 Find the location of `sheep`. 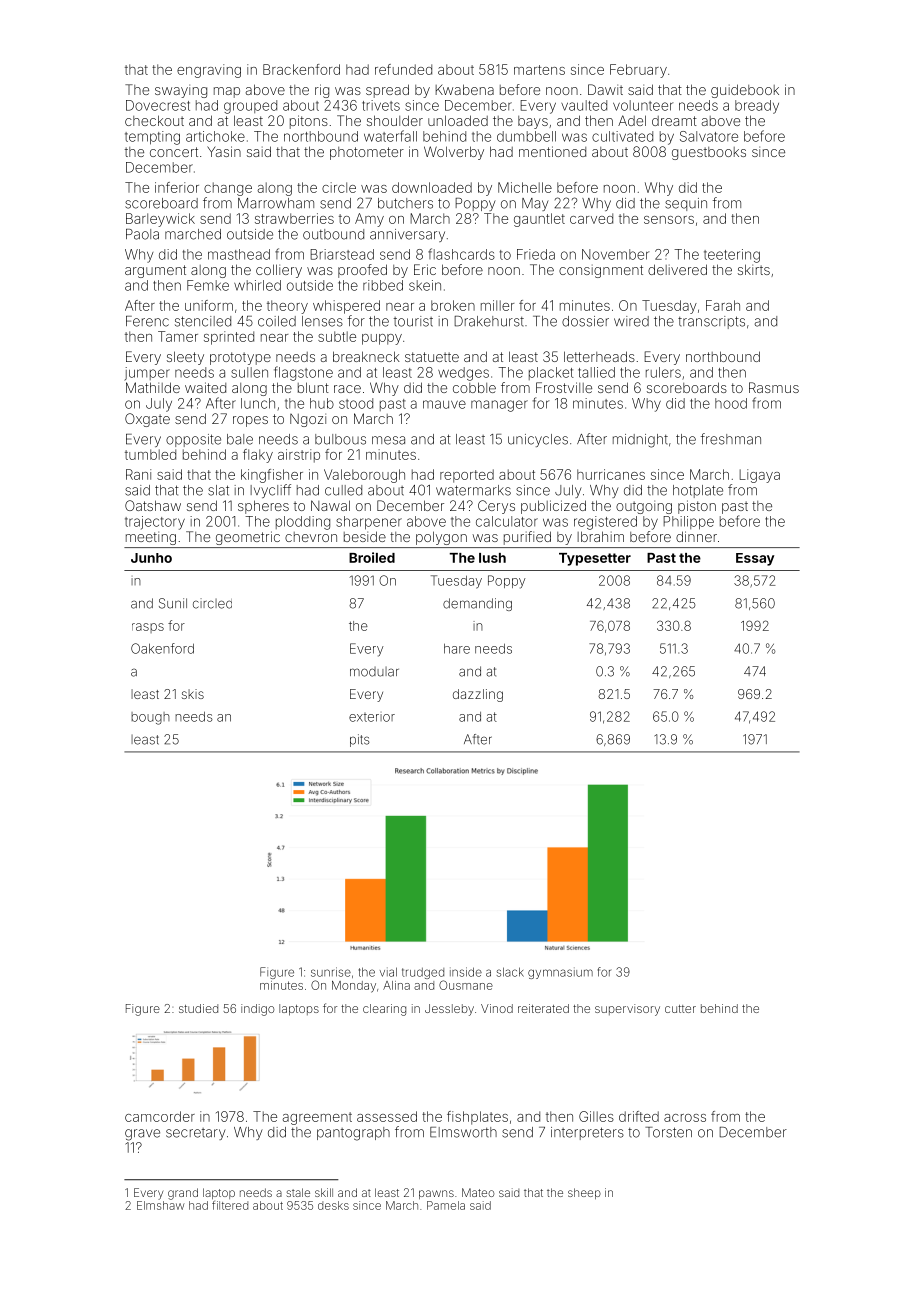

sheep is located at coordinates (584, 1193).
